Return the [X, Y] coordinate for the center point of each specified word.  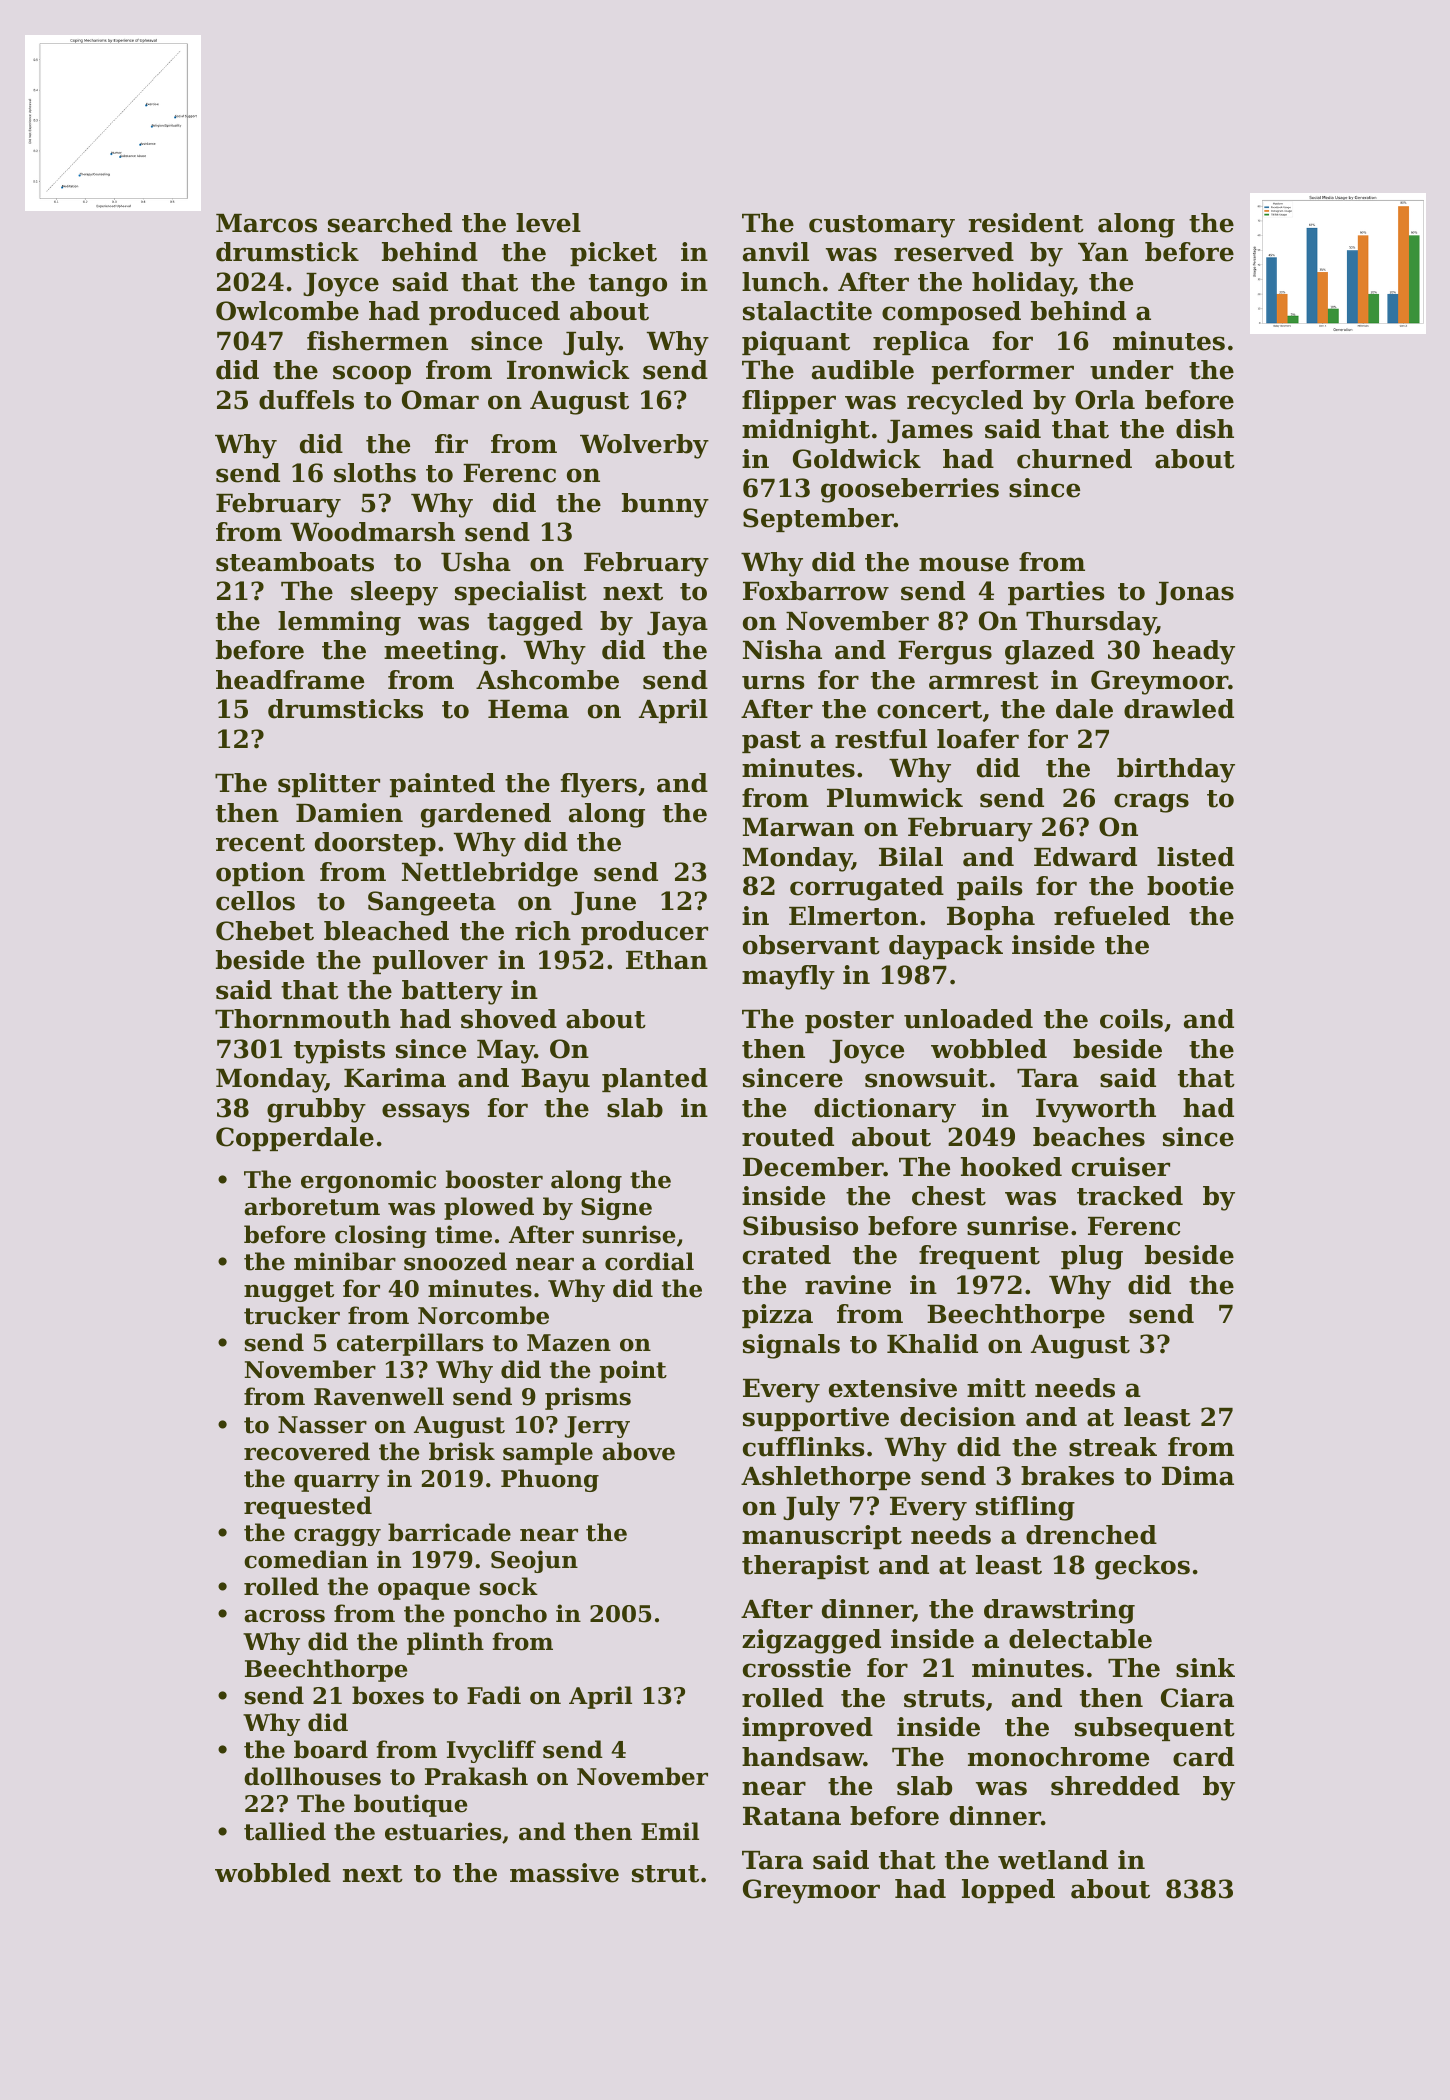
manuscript [822, 1537]
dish [1205, 429]
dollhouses [312, 1776]
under [1131, 370]
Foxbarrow [816, 591]
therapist [805, 1567]
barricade [449, 1532]
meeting [441, 652]
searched [390, 223]
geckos [1142, 1567]
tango [628, 285]
